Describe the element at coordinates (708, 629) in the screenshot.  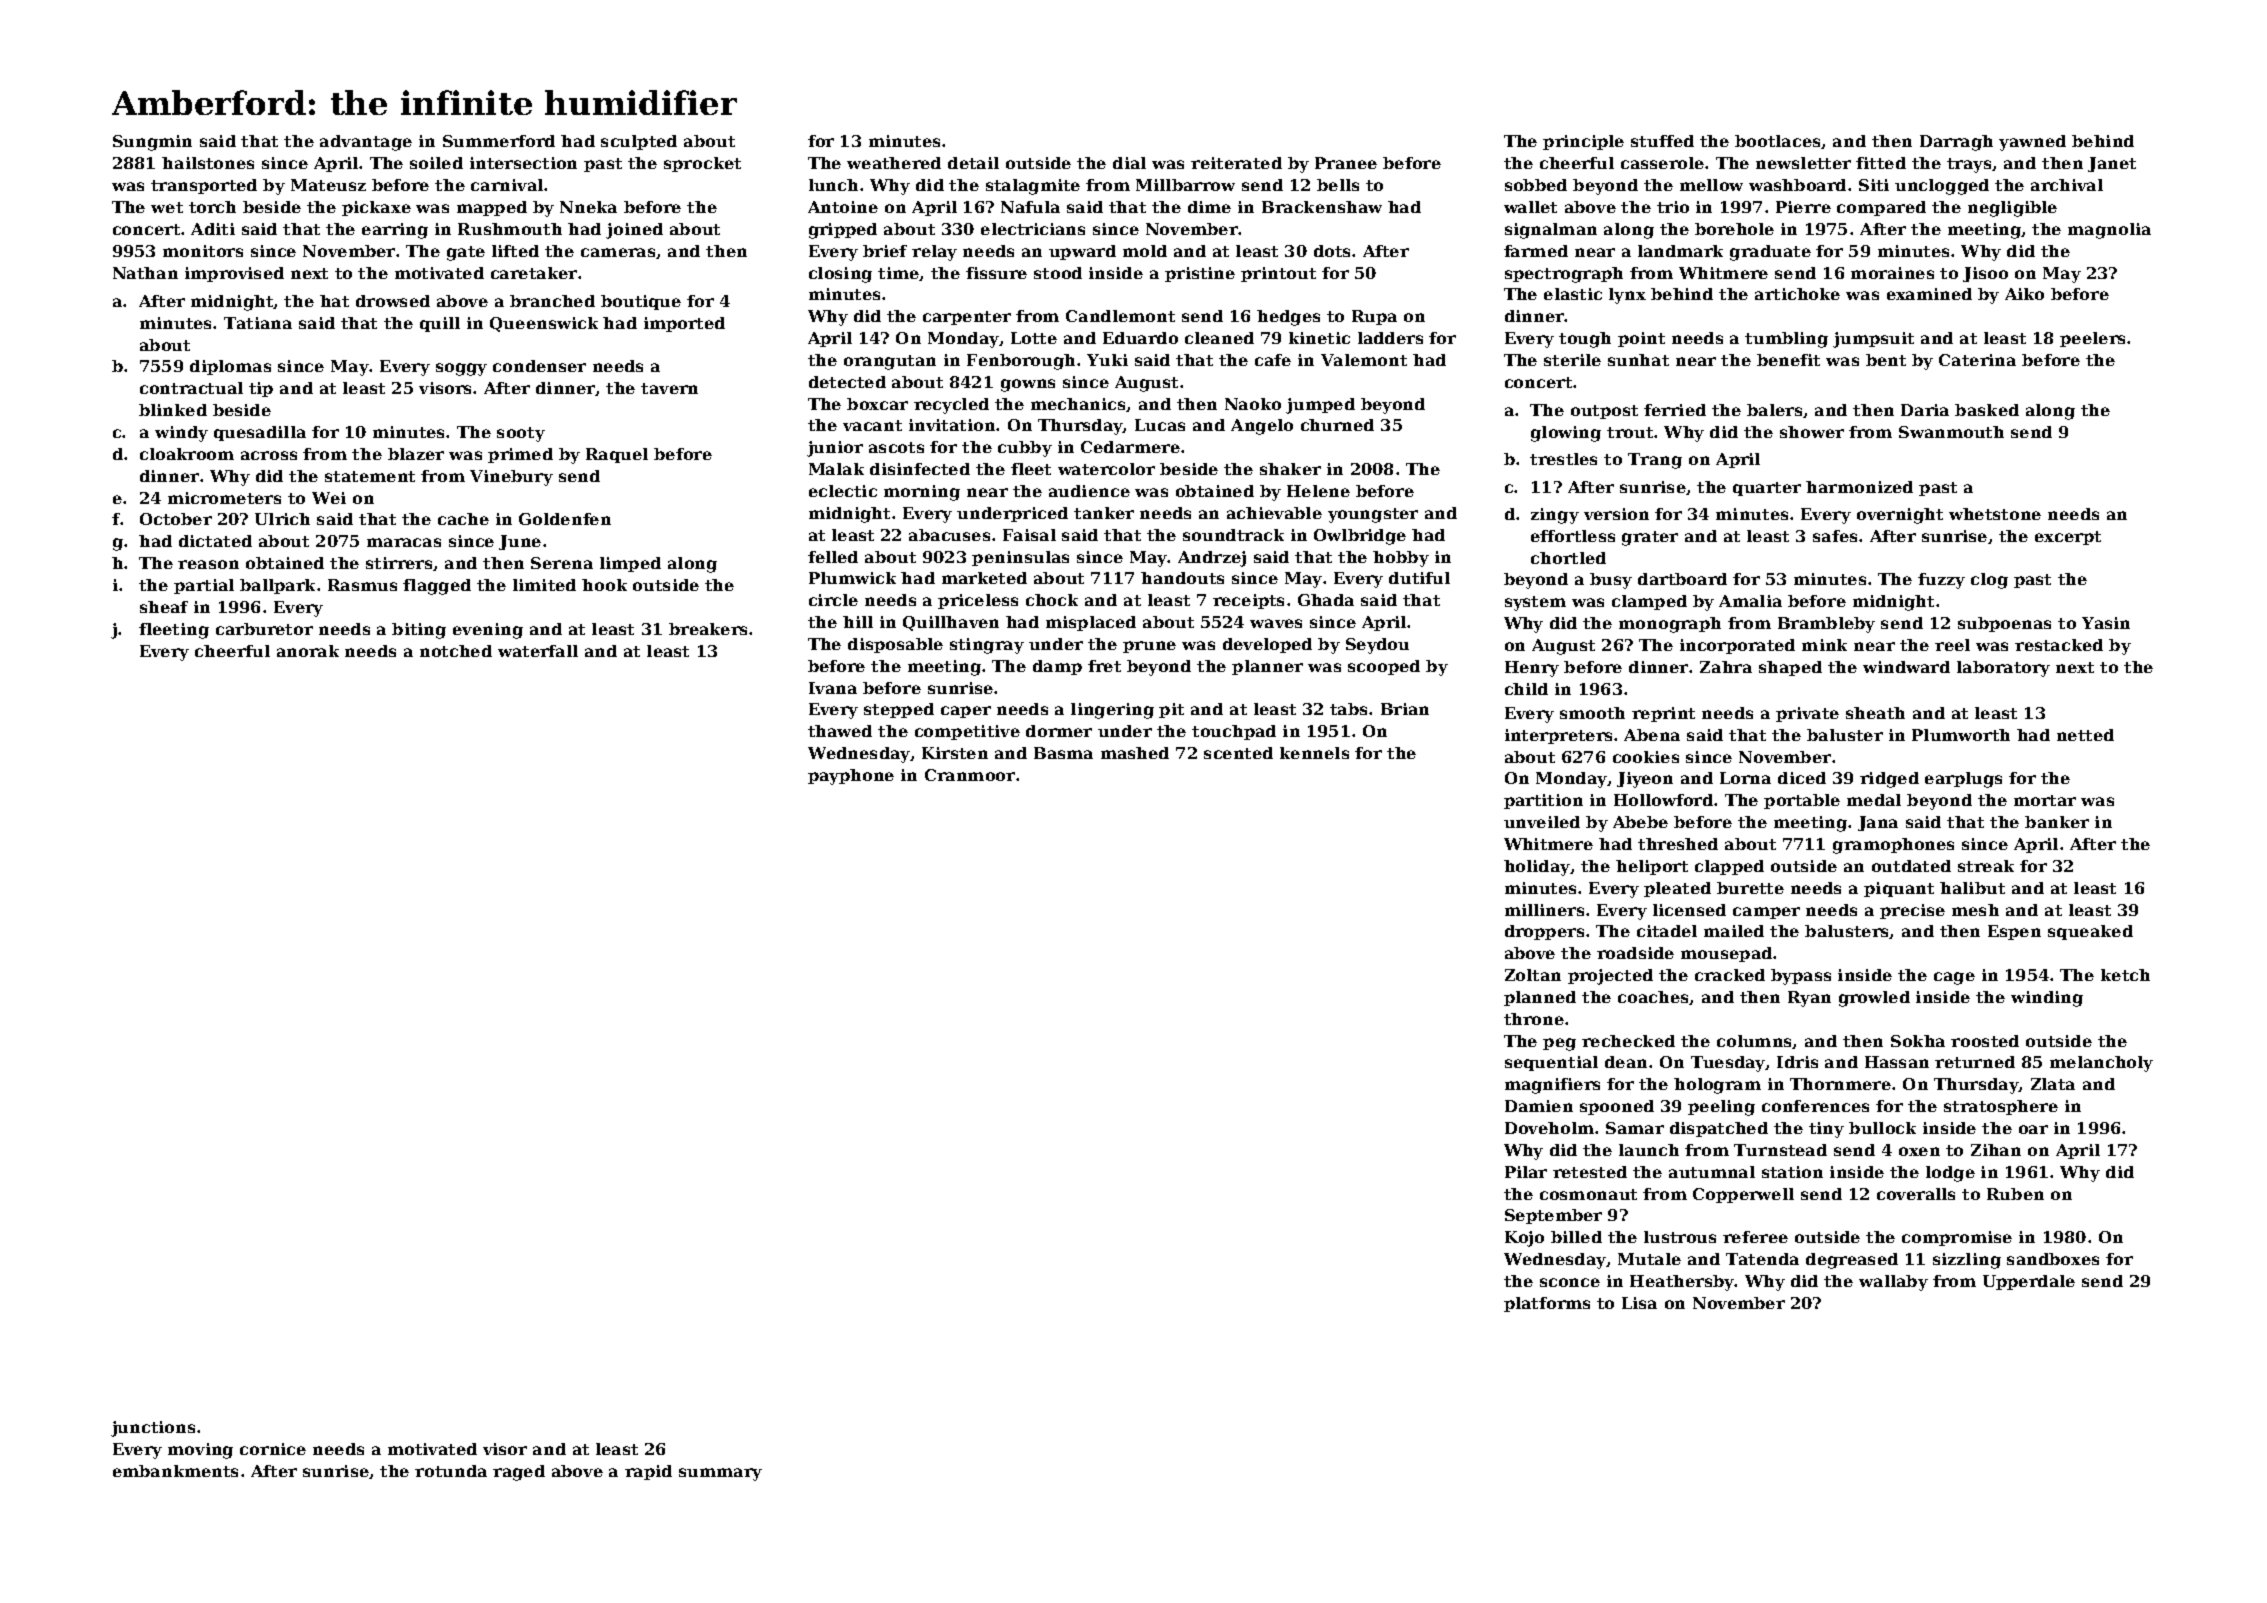
I see `breakers` at that location.
